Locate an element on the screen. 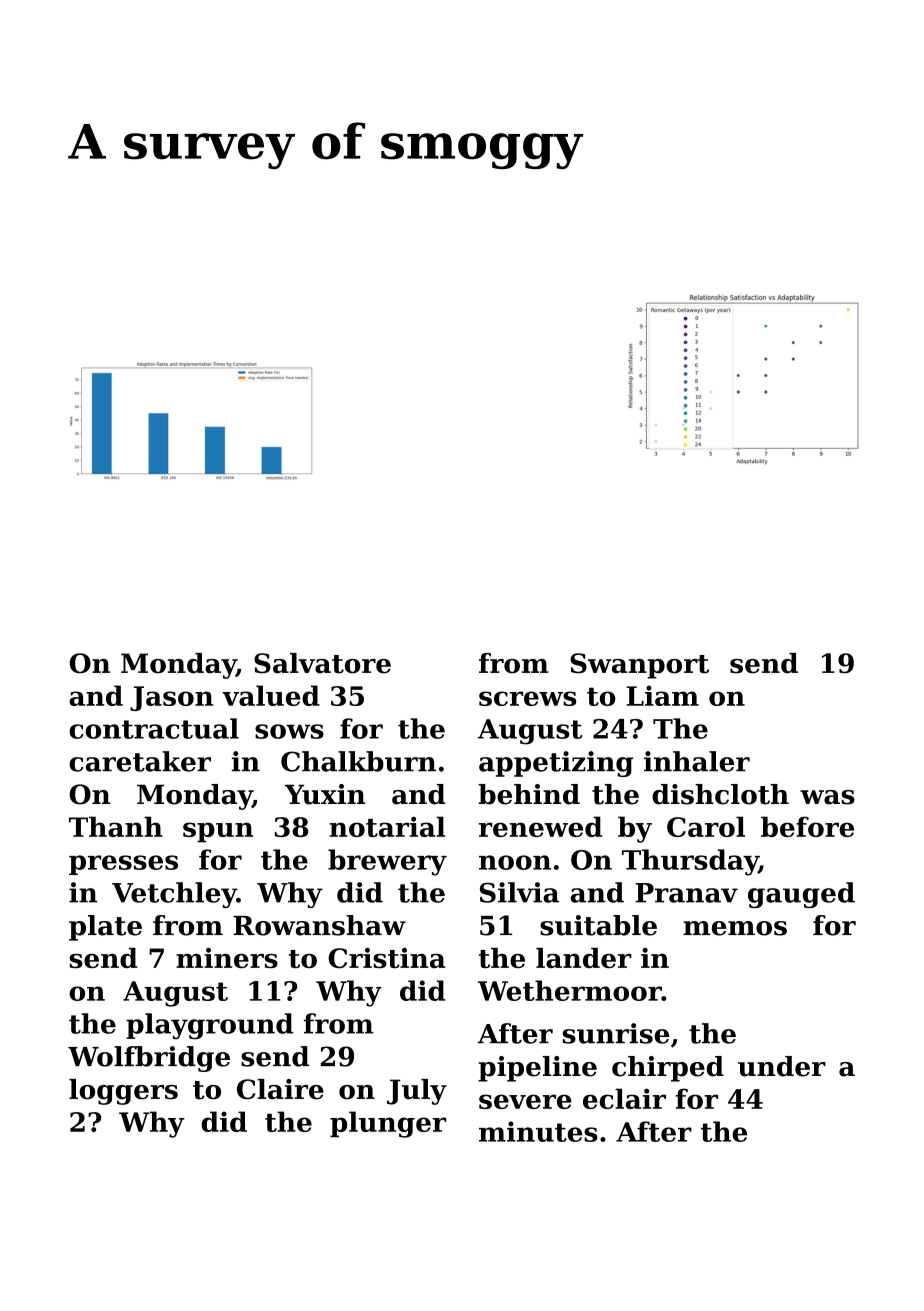 Image resolution: width=924 pixels, height=1311 pixels. noon is located at coordinates (515, 862).
